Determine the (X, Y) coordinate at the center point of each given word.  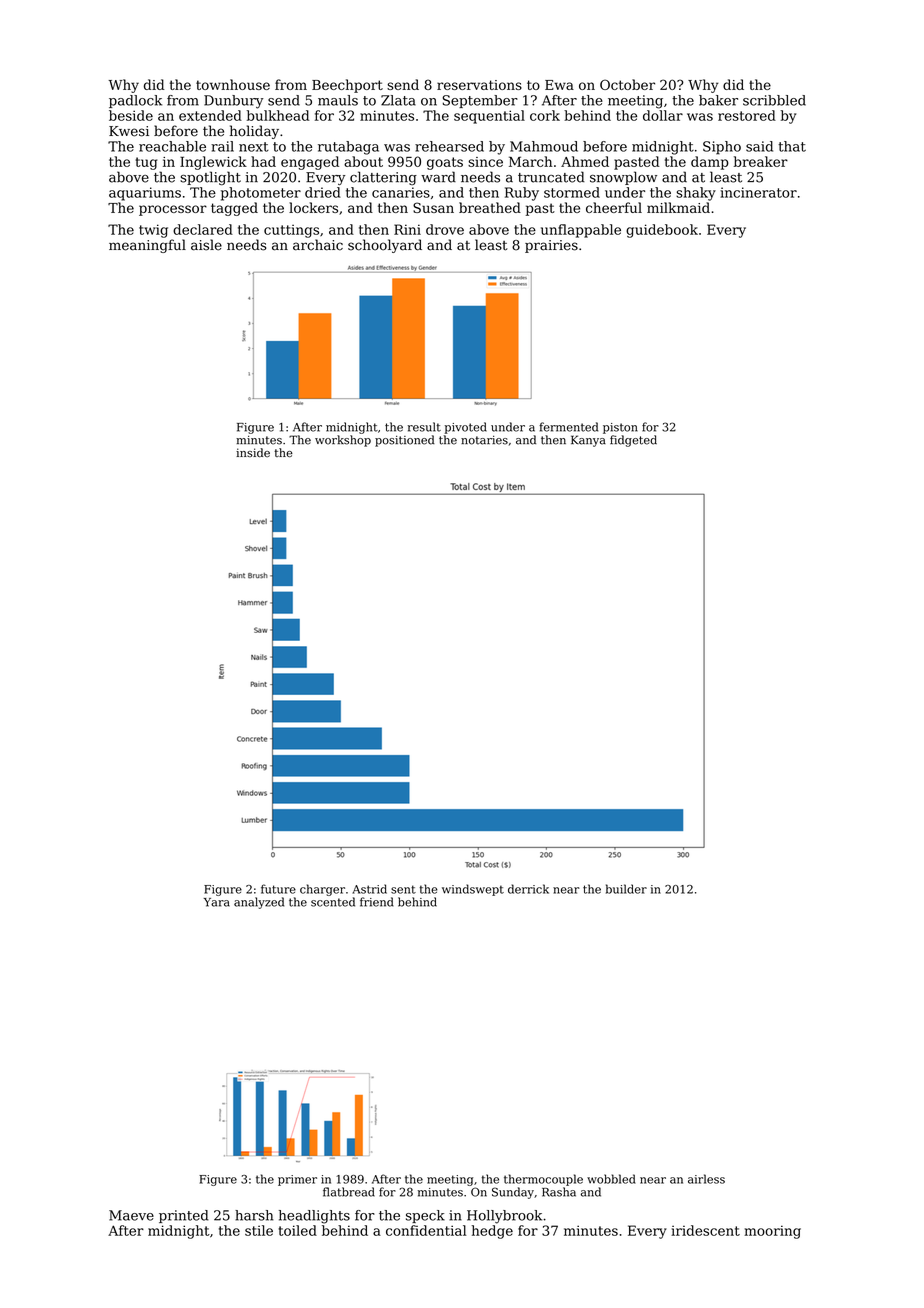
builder (626, 889)
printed (184, 1216)
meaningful (147, 246)
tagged (234, 209)
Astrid (369, 889)
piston (620, 428)
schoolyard (385, 246)
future (278, 889)
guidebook (662, 231)
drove (445, 229)
